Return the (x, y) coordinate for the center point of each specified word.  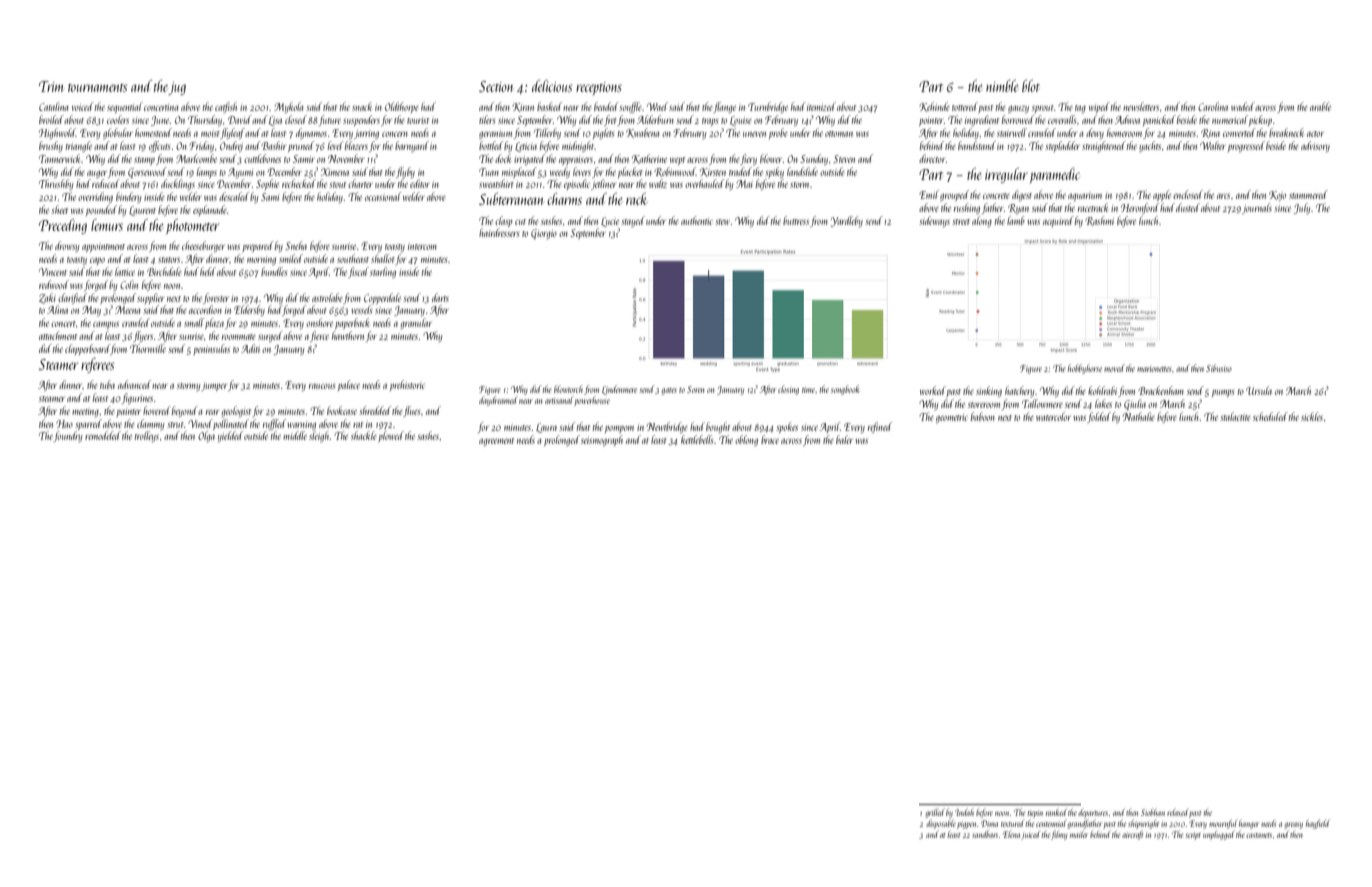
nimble (1002, 86)
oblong (746, 440)
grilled (935, 813)
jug (177, 88)
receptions (599, 89)
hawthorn (348, 335)
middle (295, 435)
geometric (951, 419)
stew (722, 222)
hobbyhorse (1085, 369)
